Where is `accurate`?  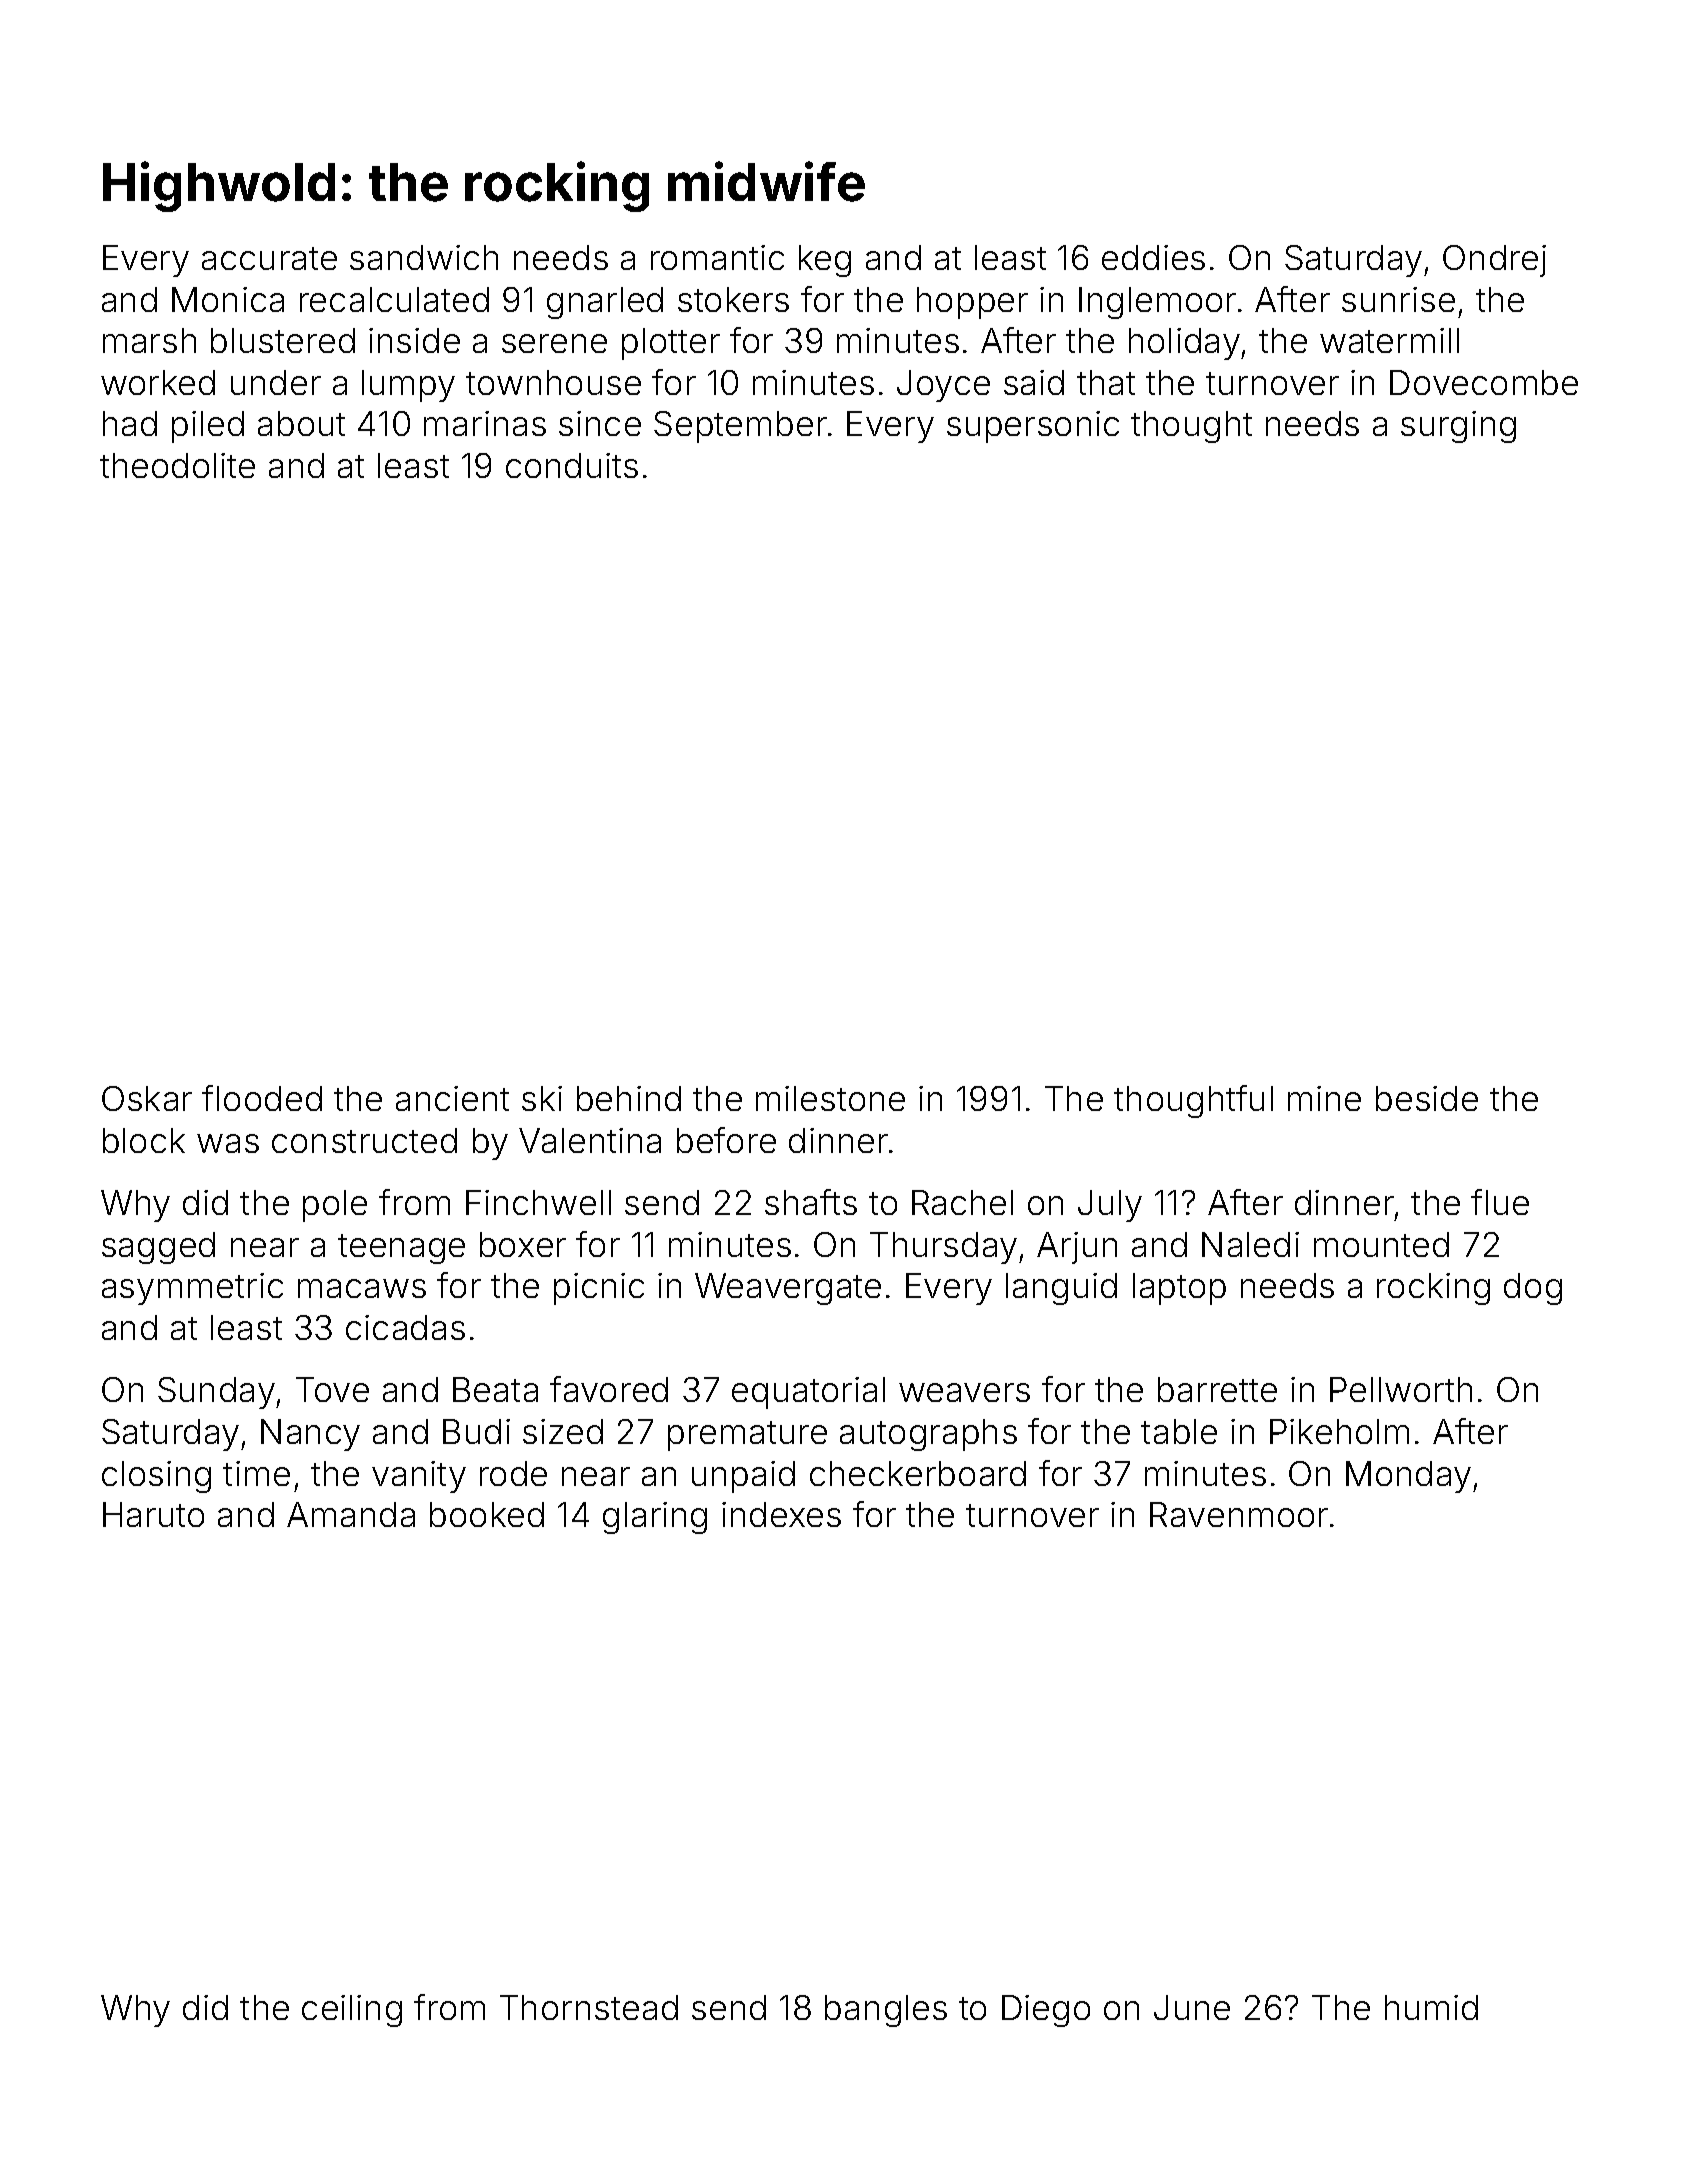 accurate is located at coordinates (269, 258).
